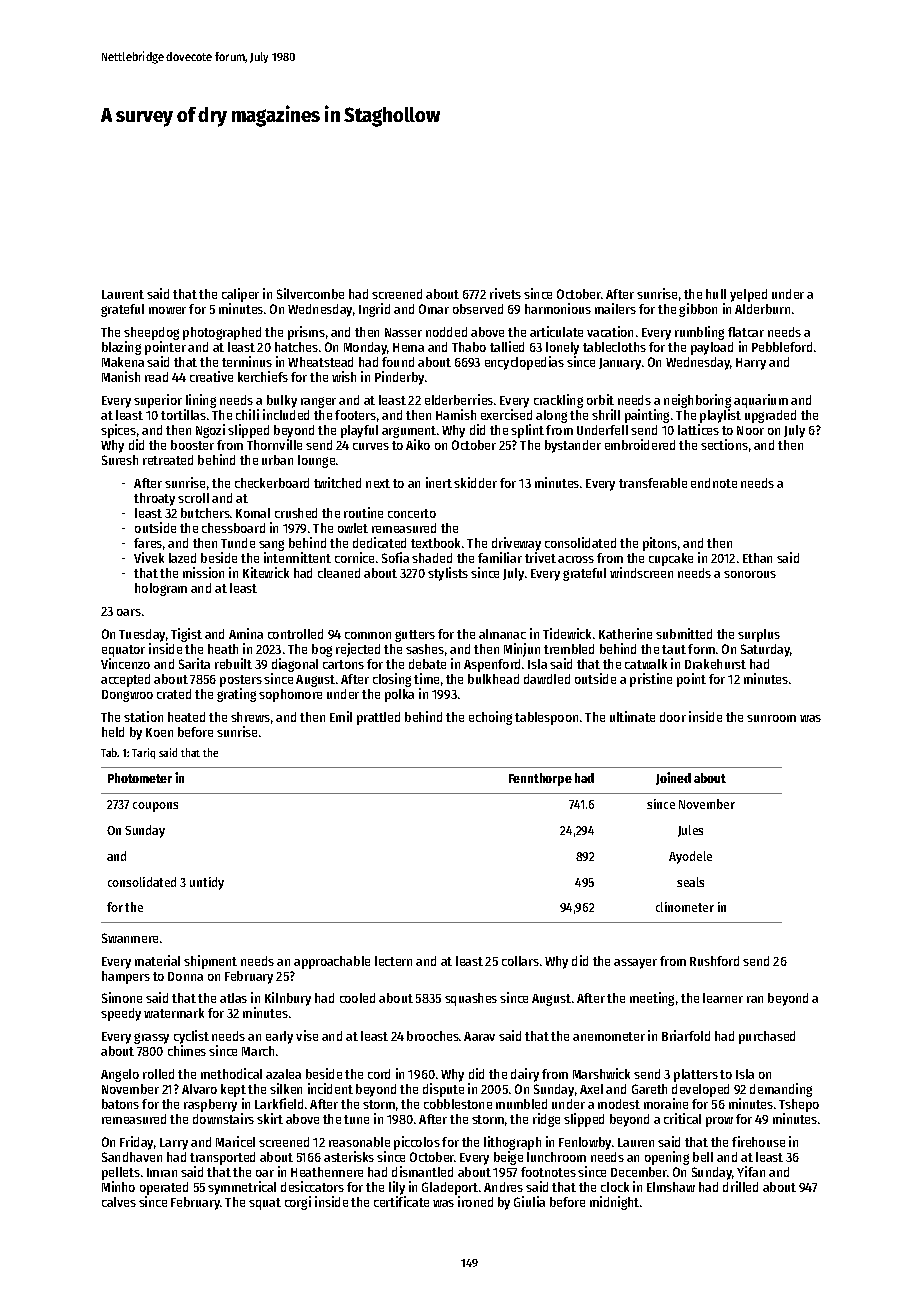  I want to click on mower, so click(167, 310).
